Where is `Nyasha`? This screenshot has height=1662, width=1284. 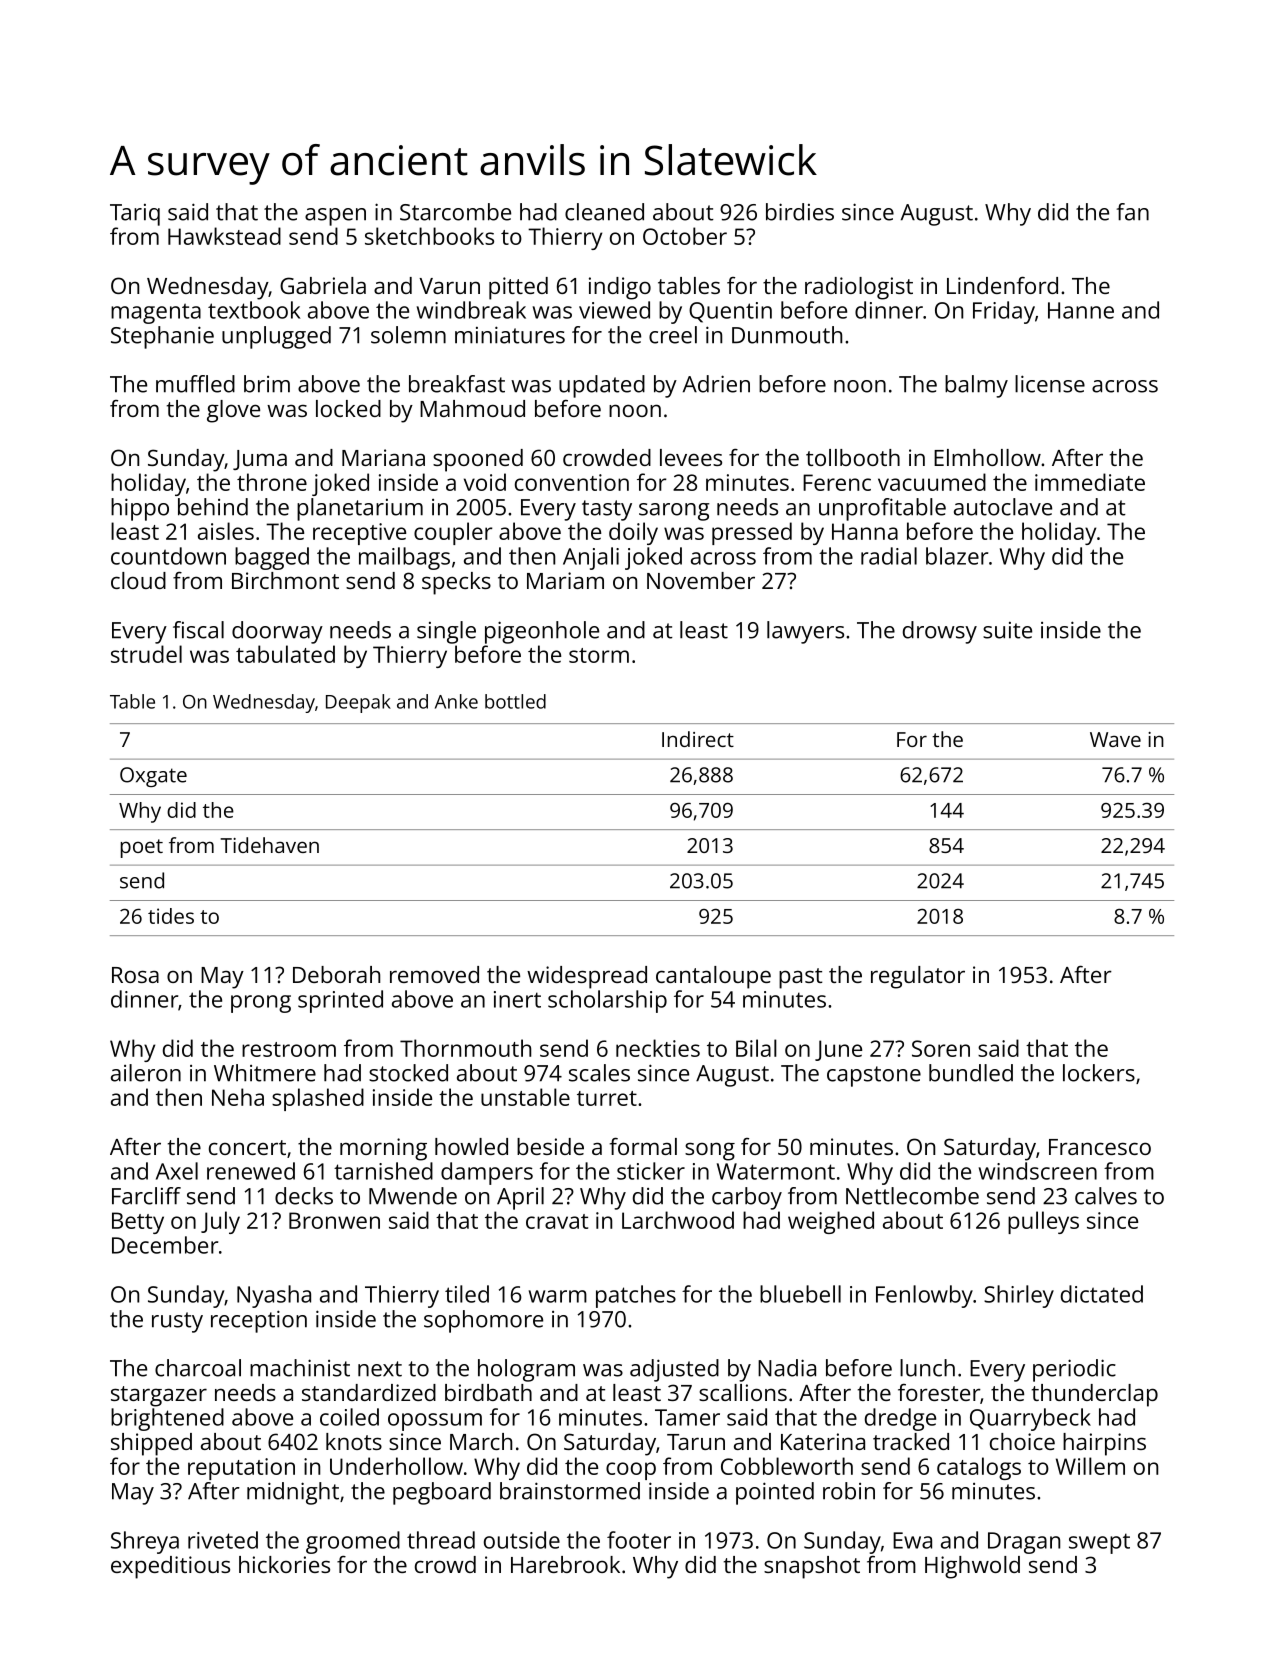
Nyasha is located at coordinates (274, 1296).
